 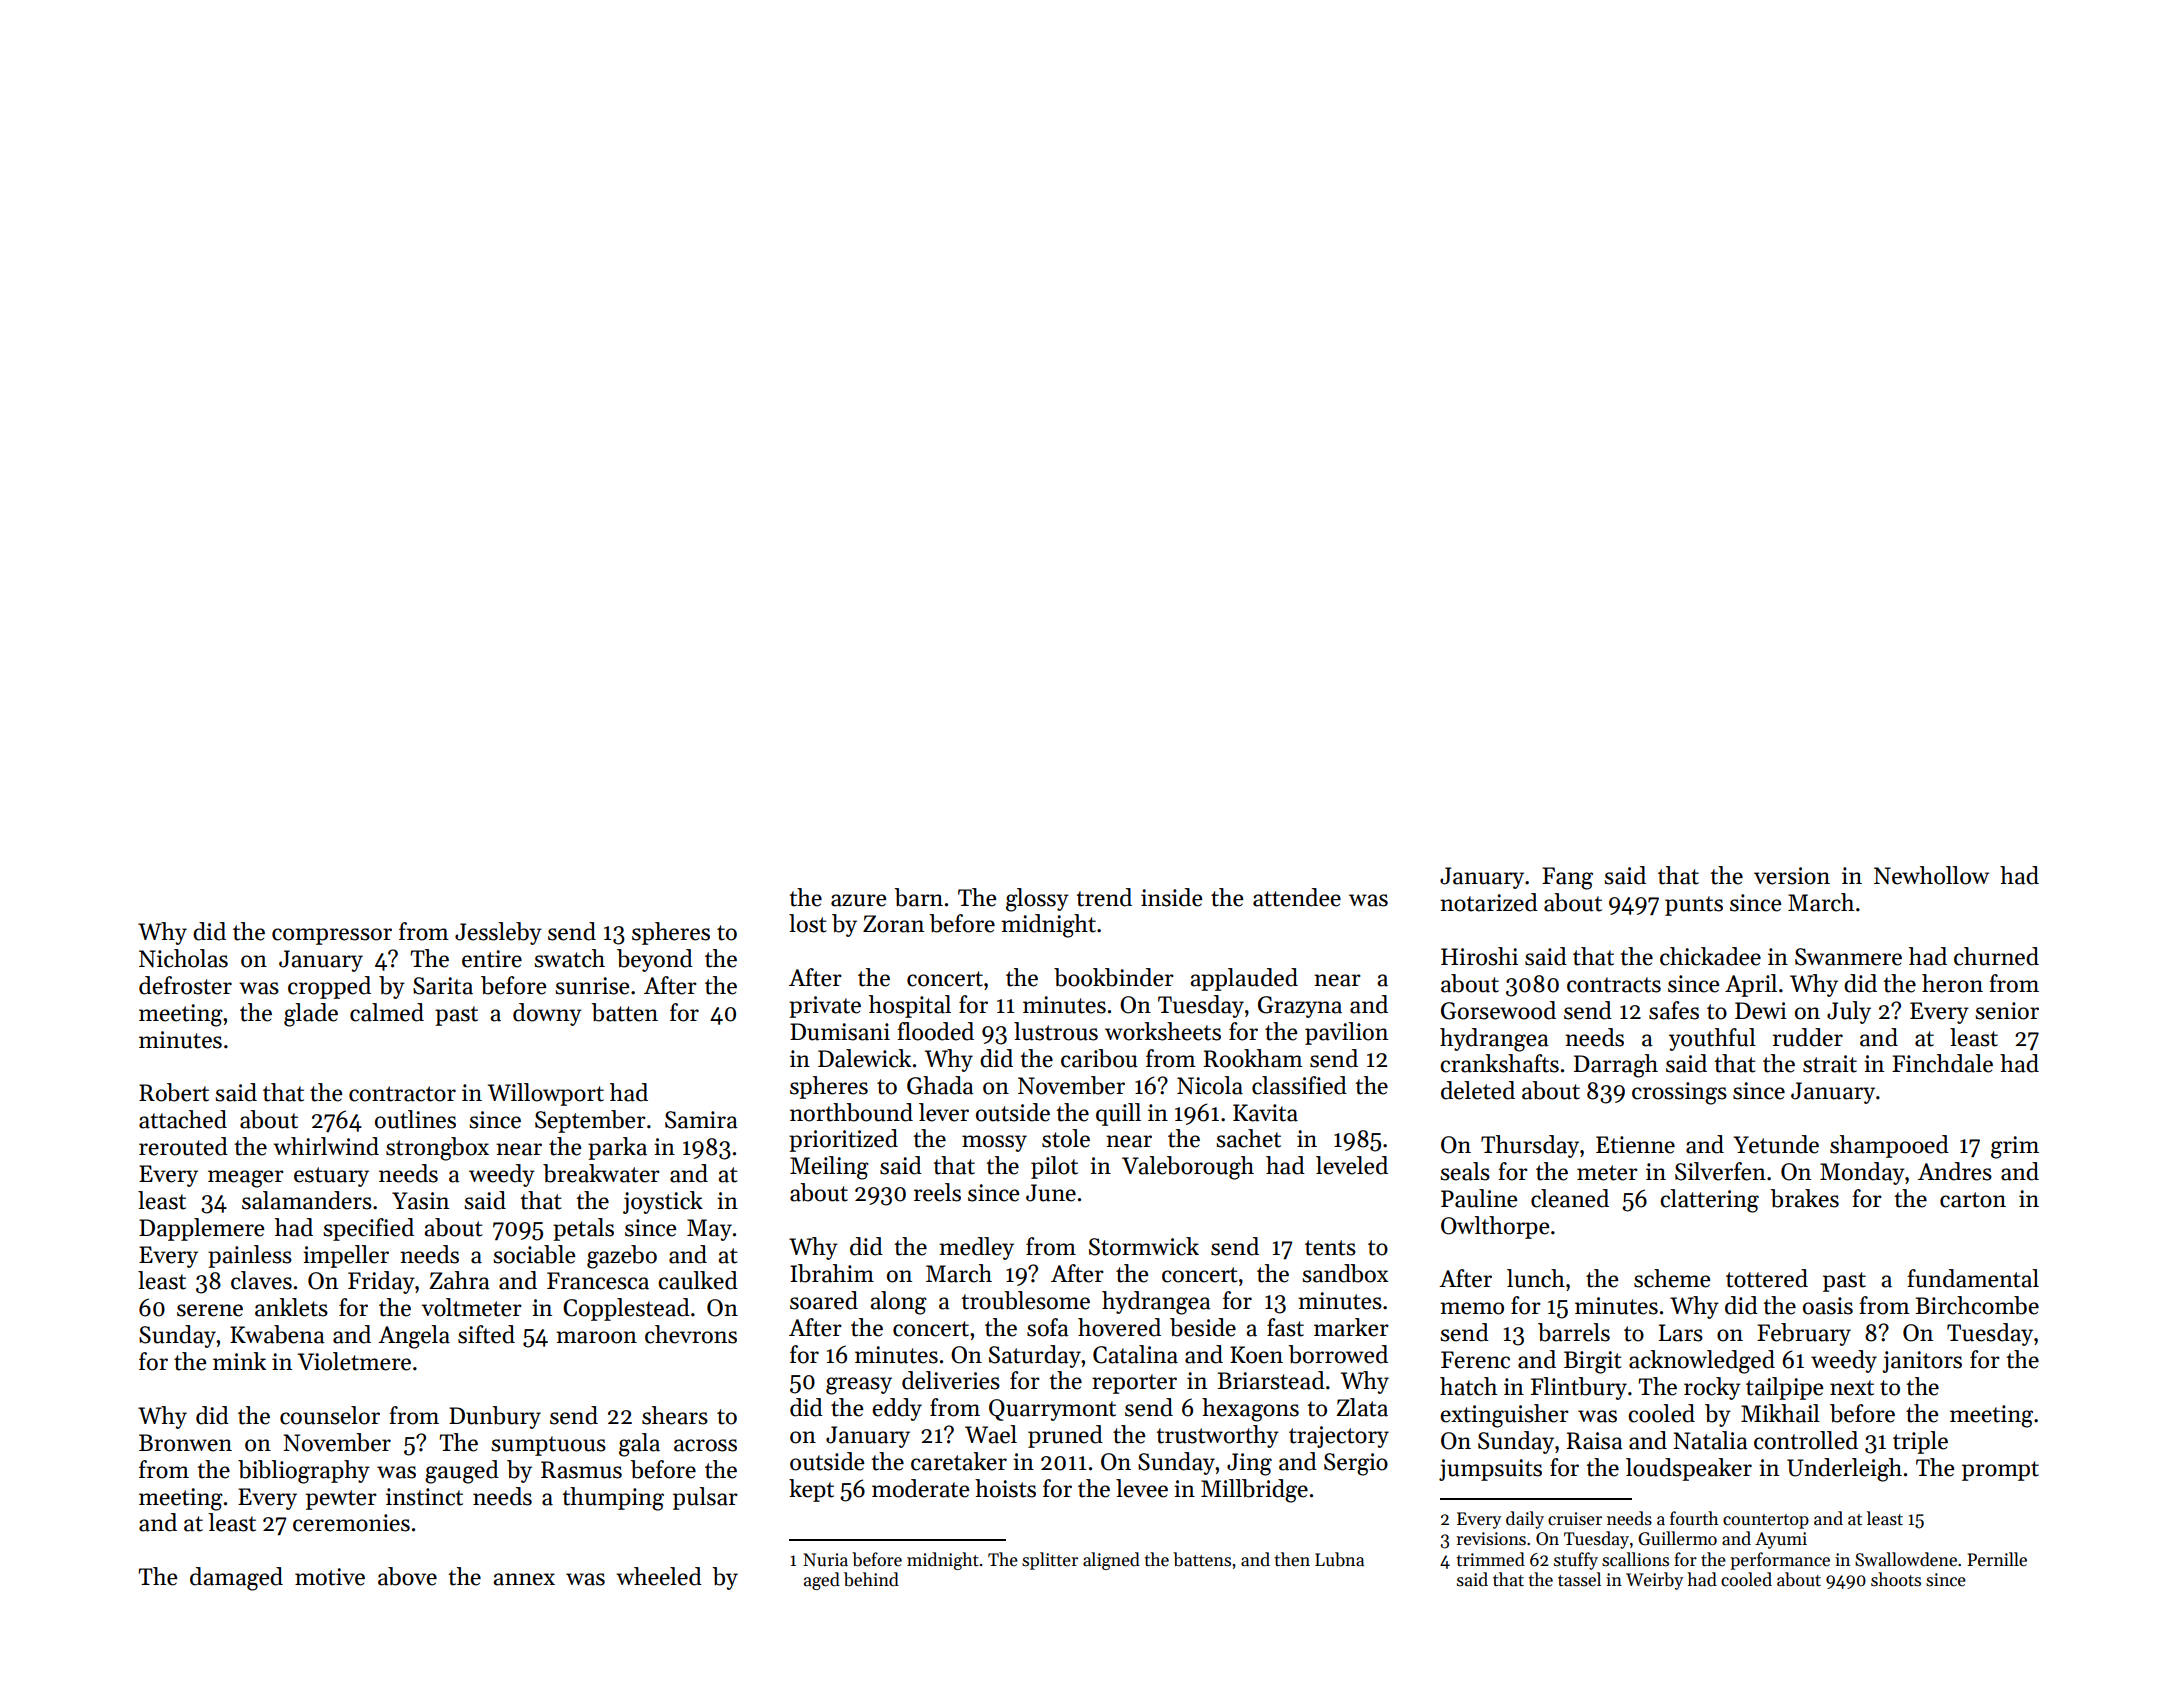 I want to click on wheeled, so click(x=659, y=1576).
